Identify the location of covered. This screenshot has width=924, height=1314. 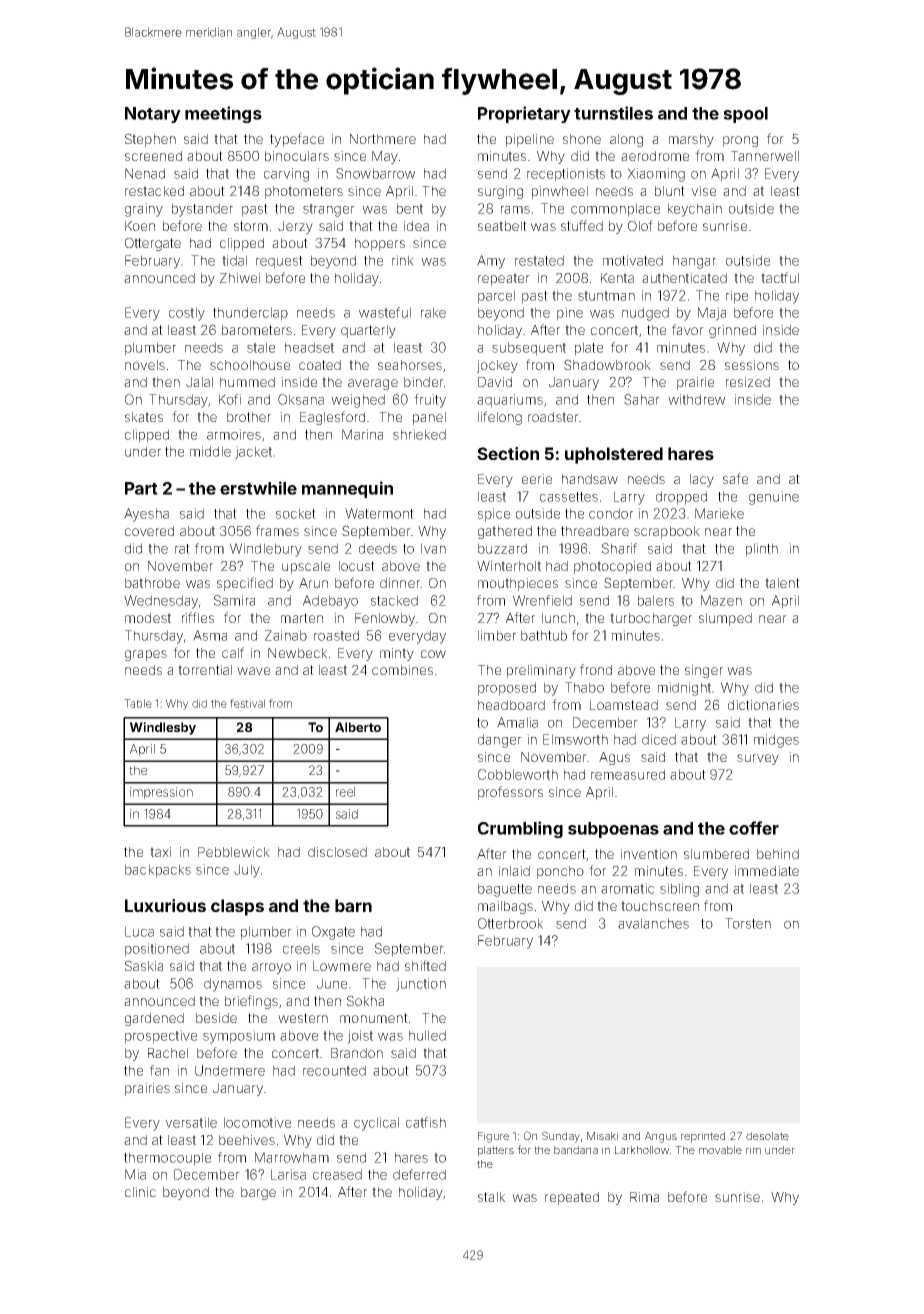
(149, 531).
